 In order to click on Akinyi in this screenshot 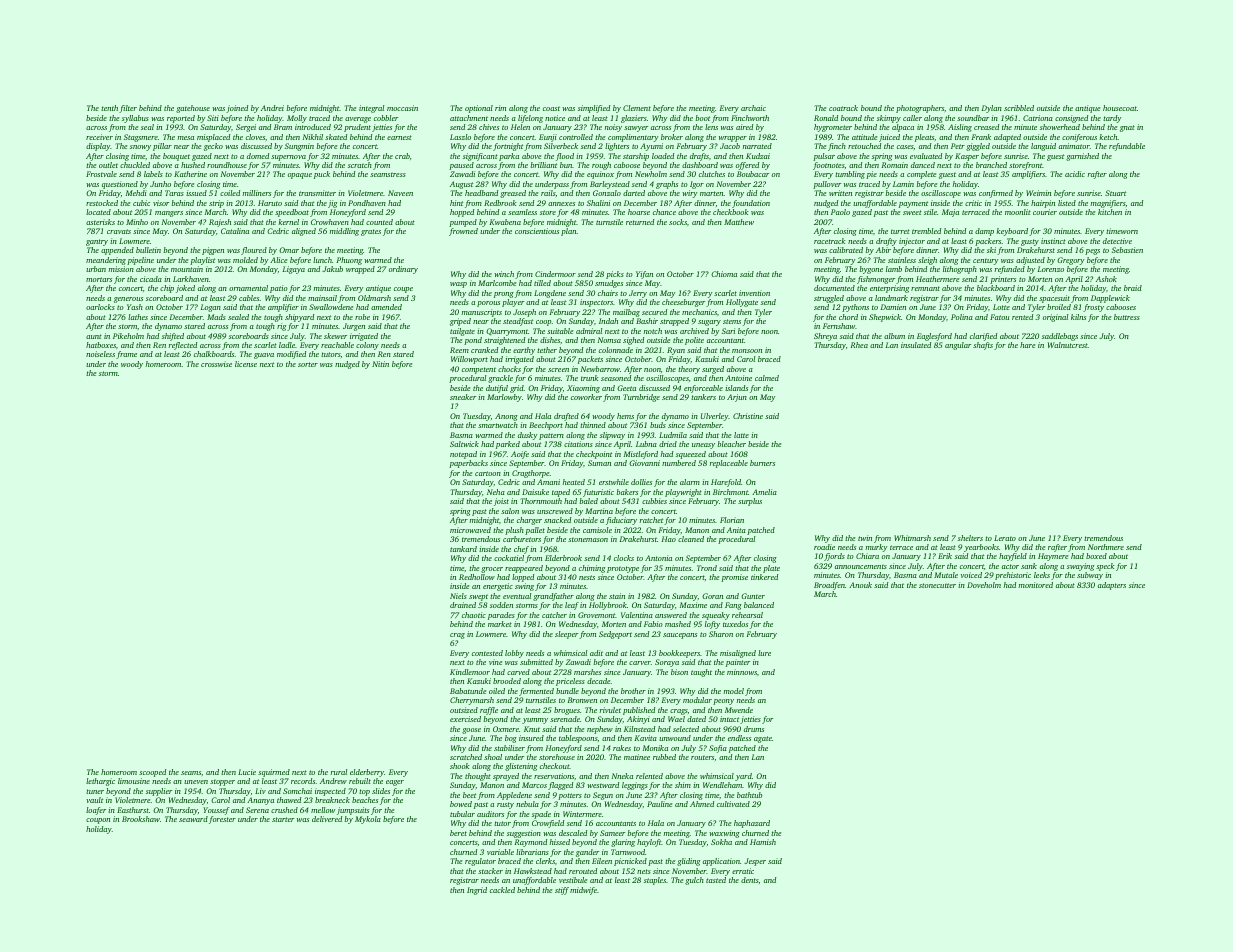, I will do `click(638, 720)`.
